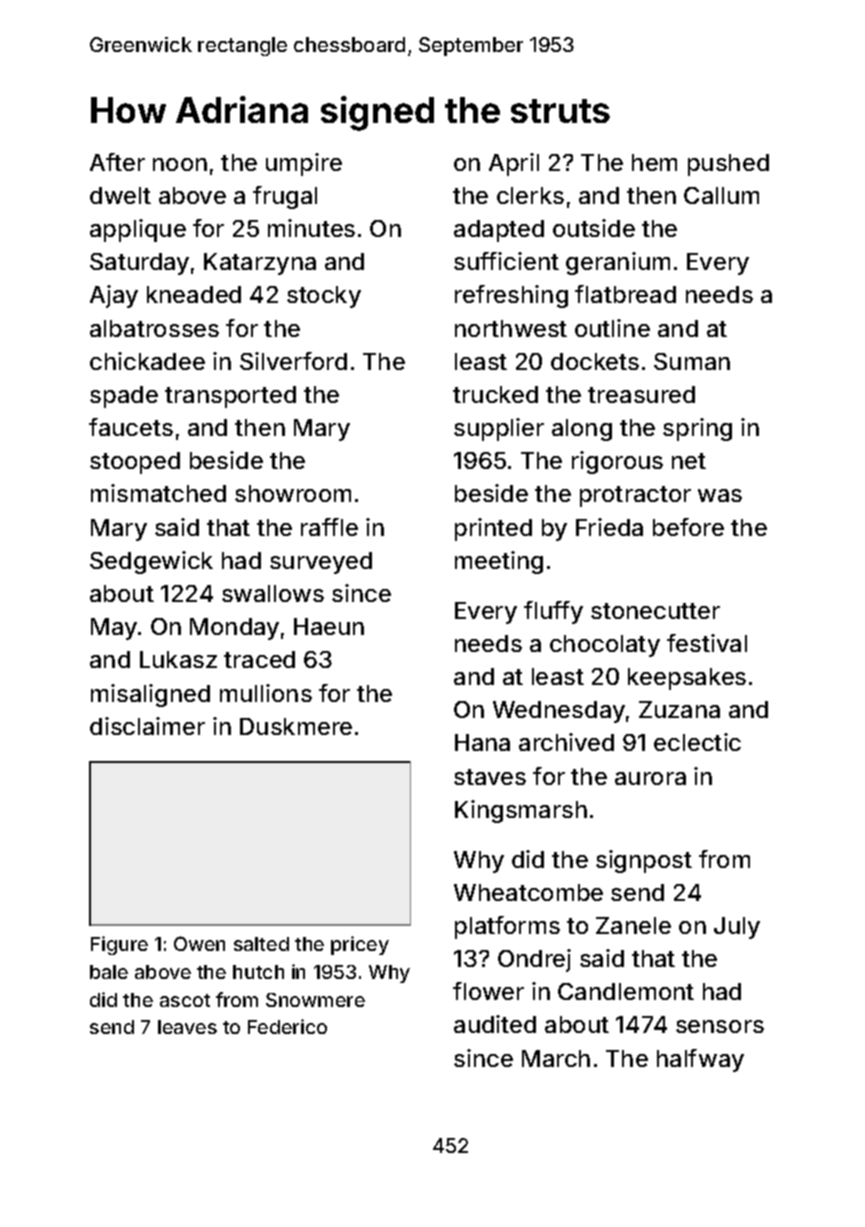 This image has height=1227, width=865. What do you see at coordinates (618, 263) in the image?
I see `geranium` at bounding box center [618, 263].
